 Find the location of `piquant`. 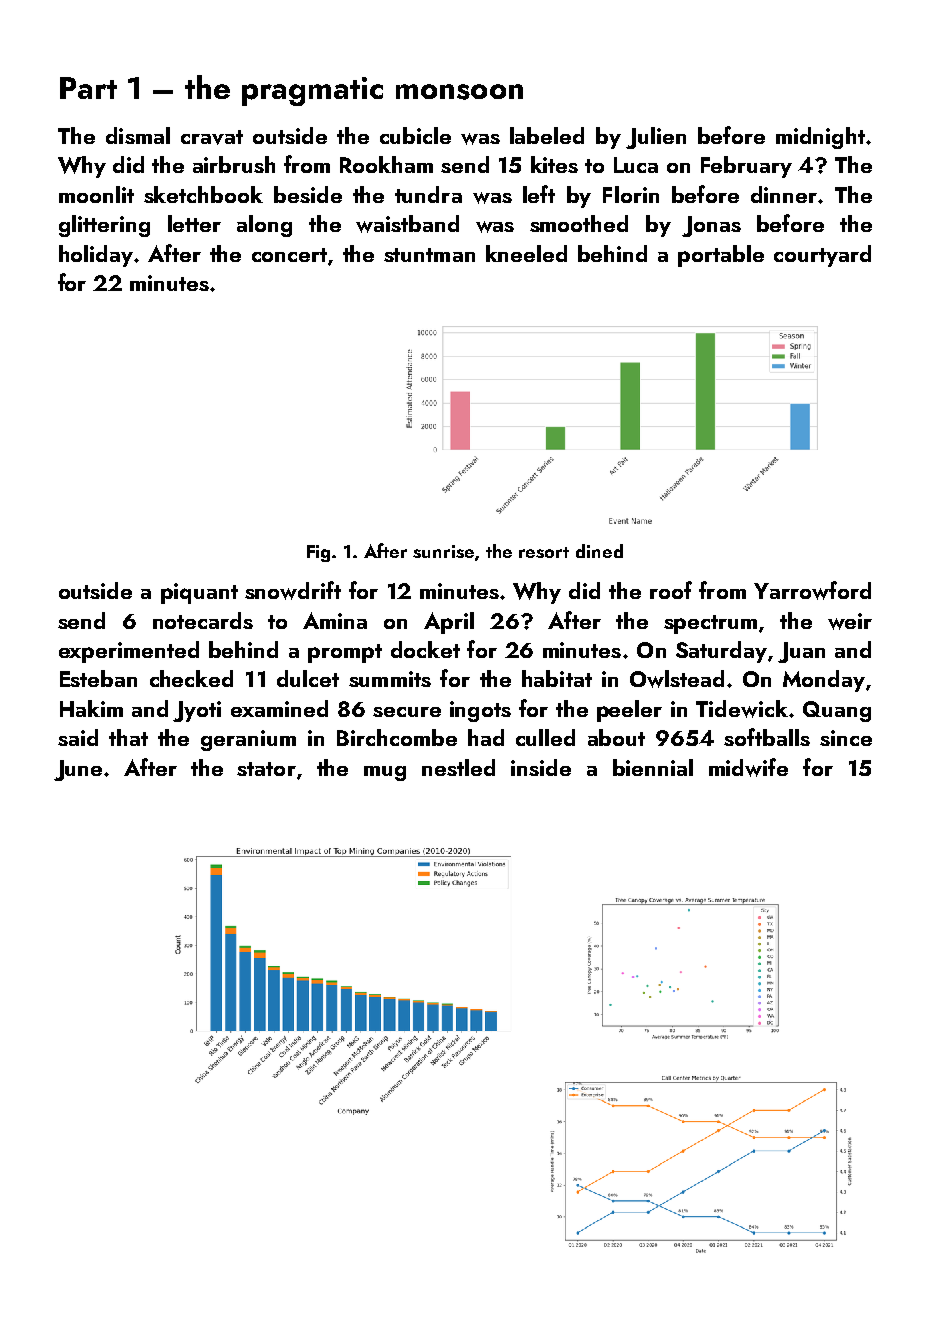

piquant is located at coordinates (199, 593).
